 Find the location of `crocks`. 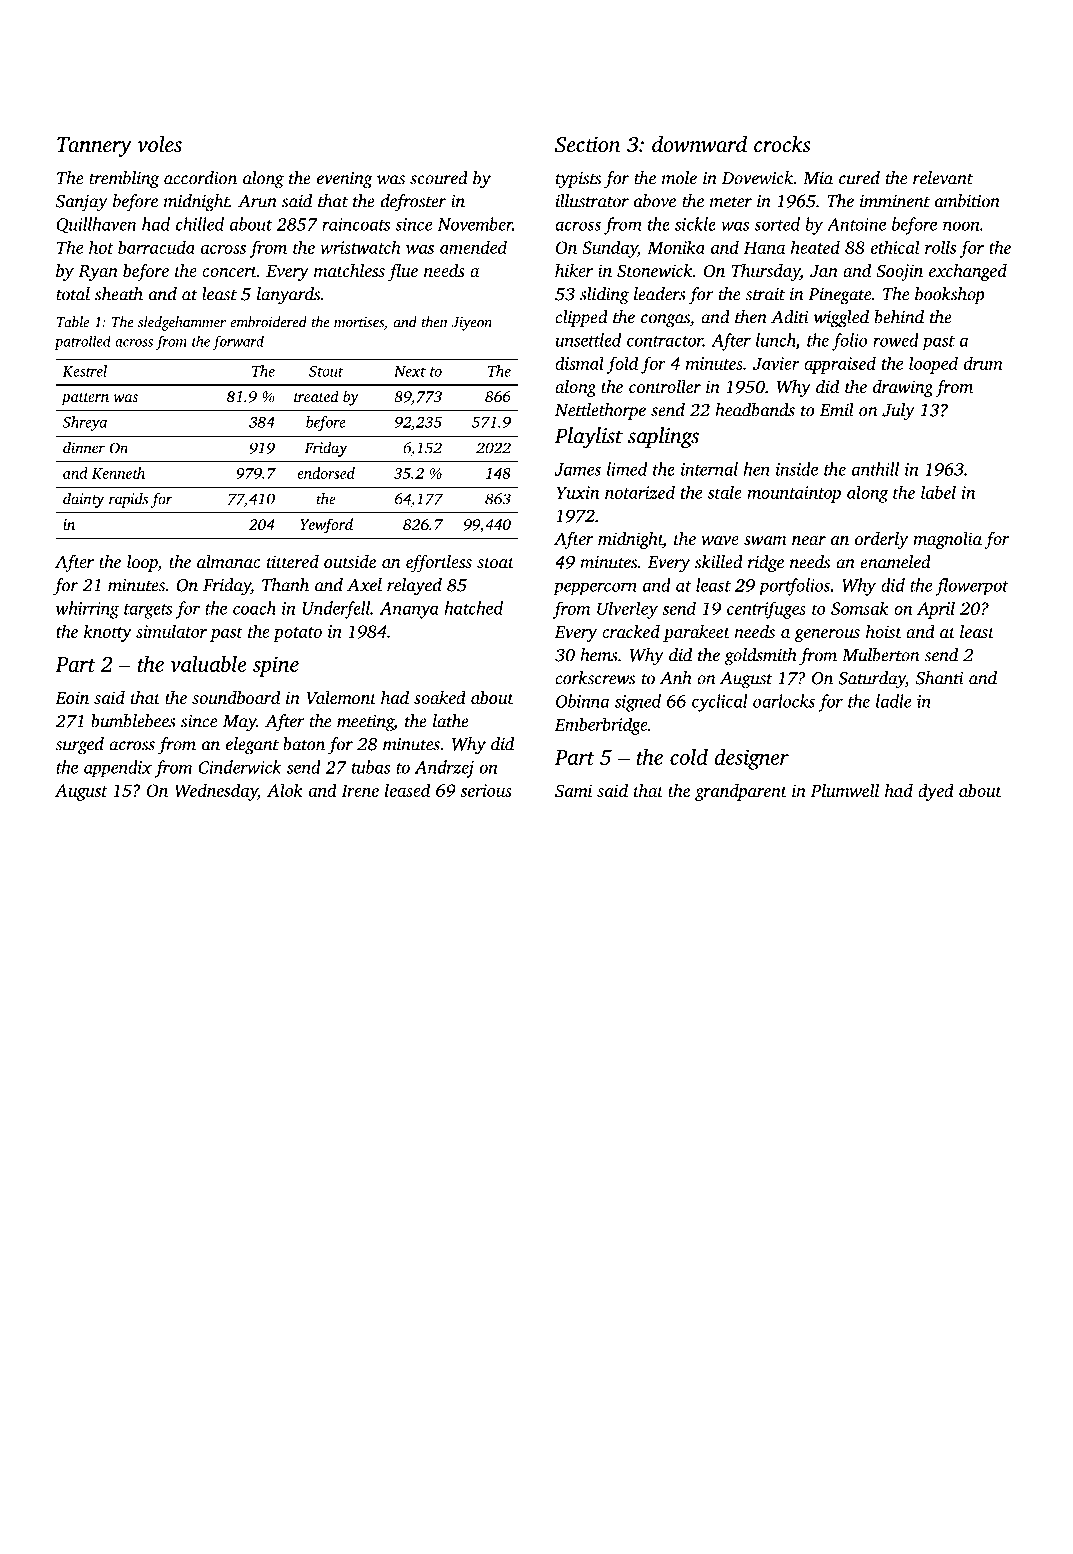

crocks is located at coordinates (782, 144).
